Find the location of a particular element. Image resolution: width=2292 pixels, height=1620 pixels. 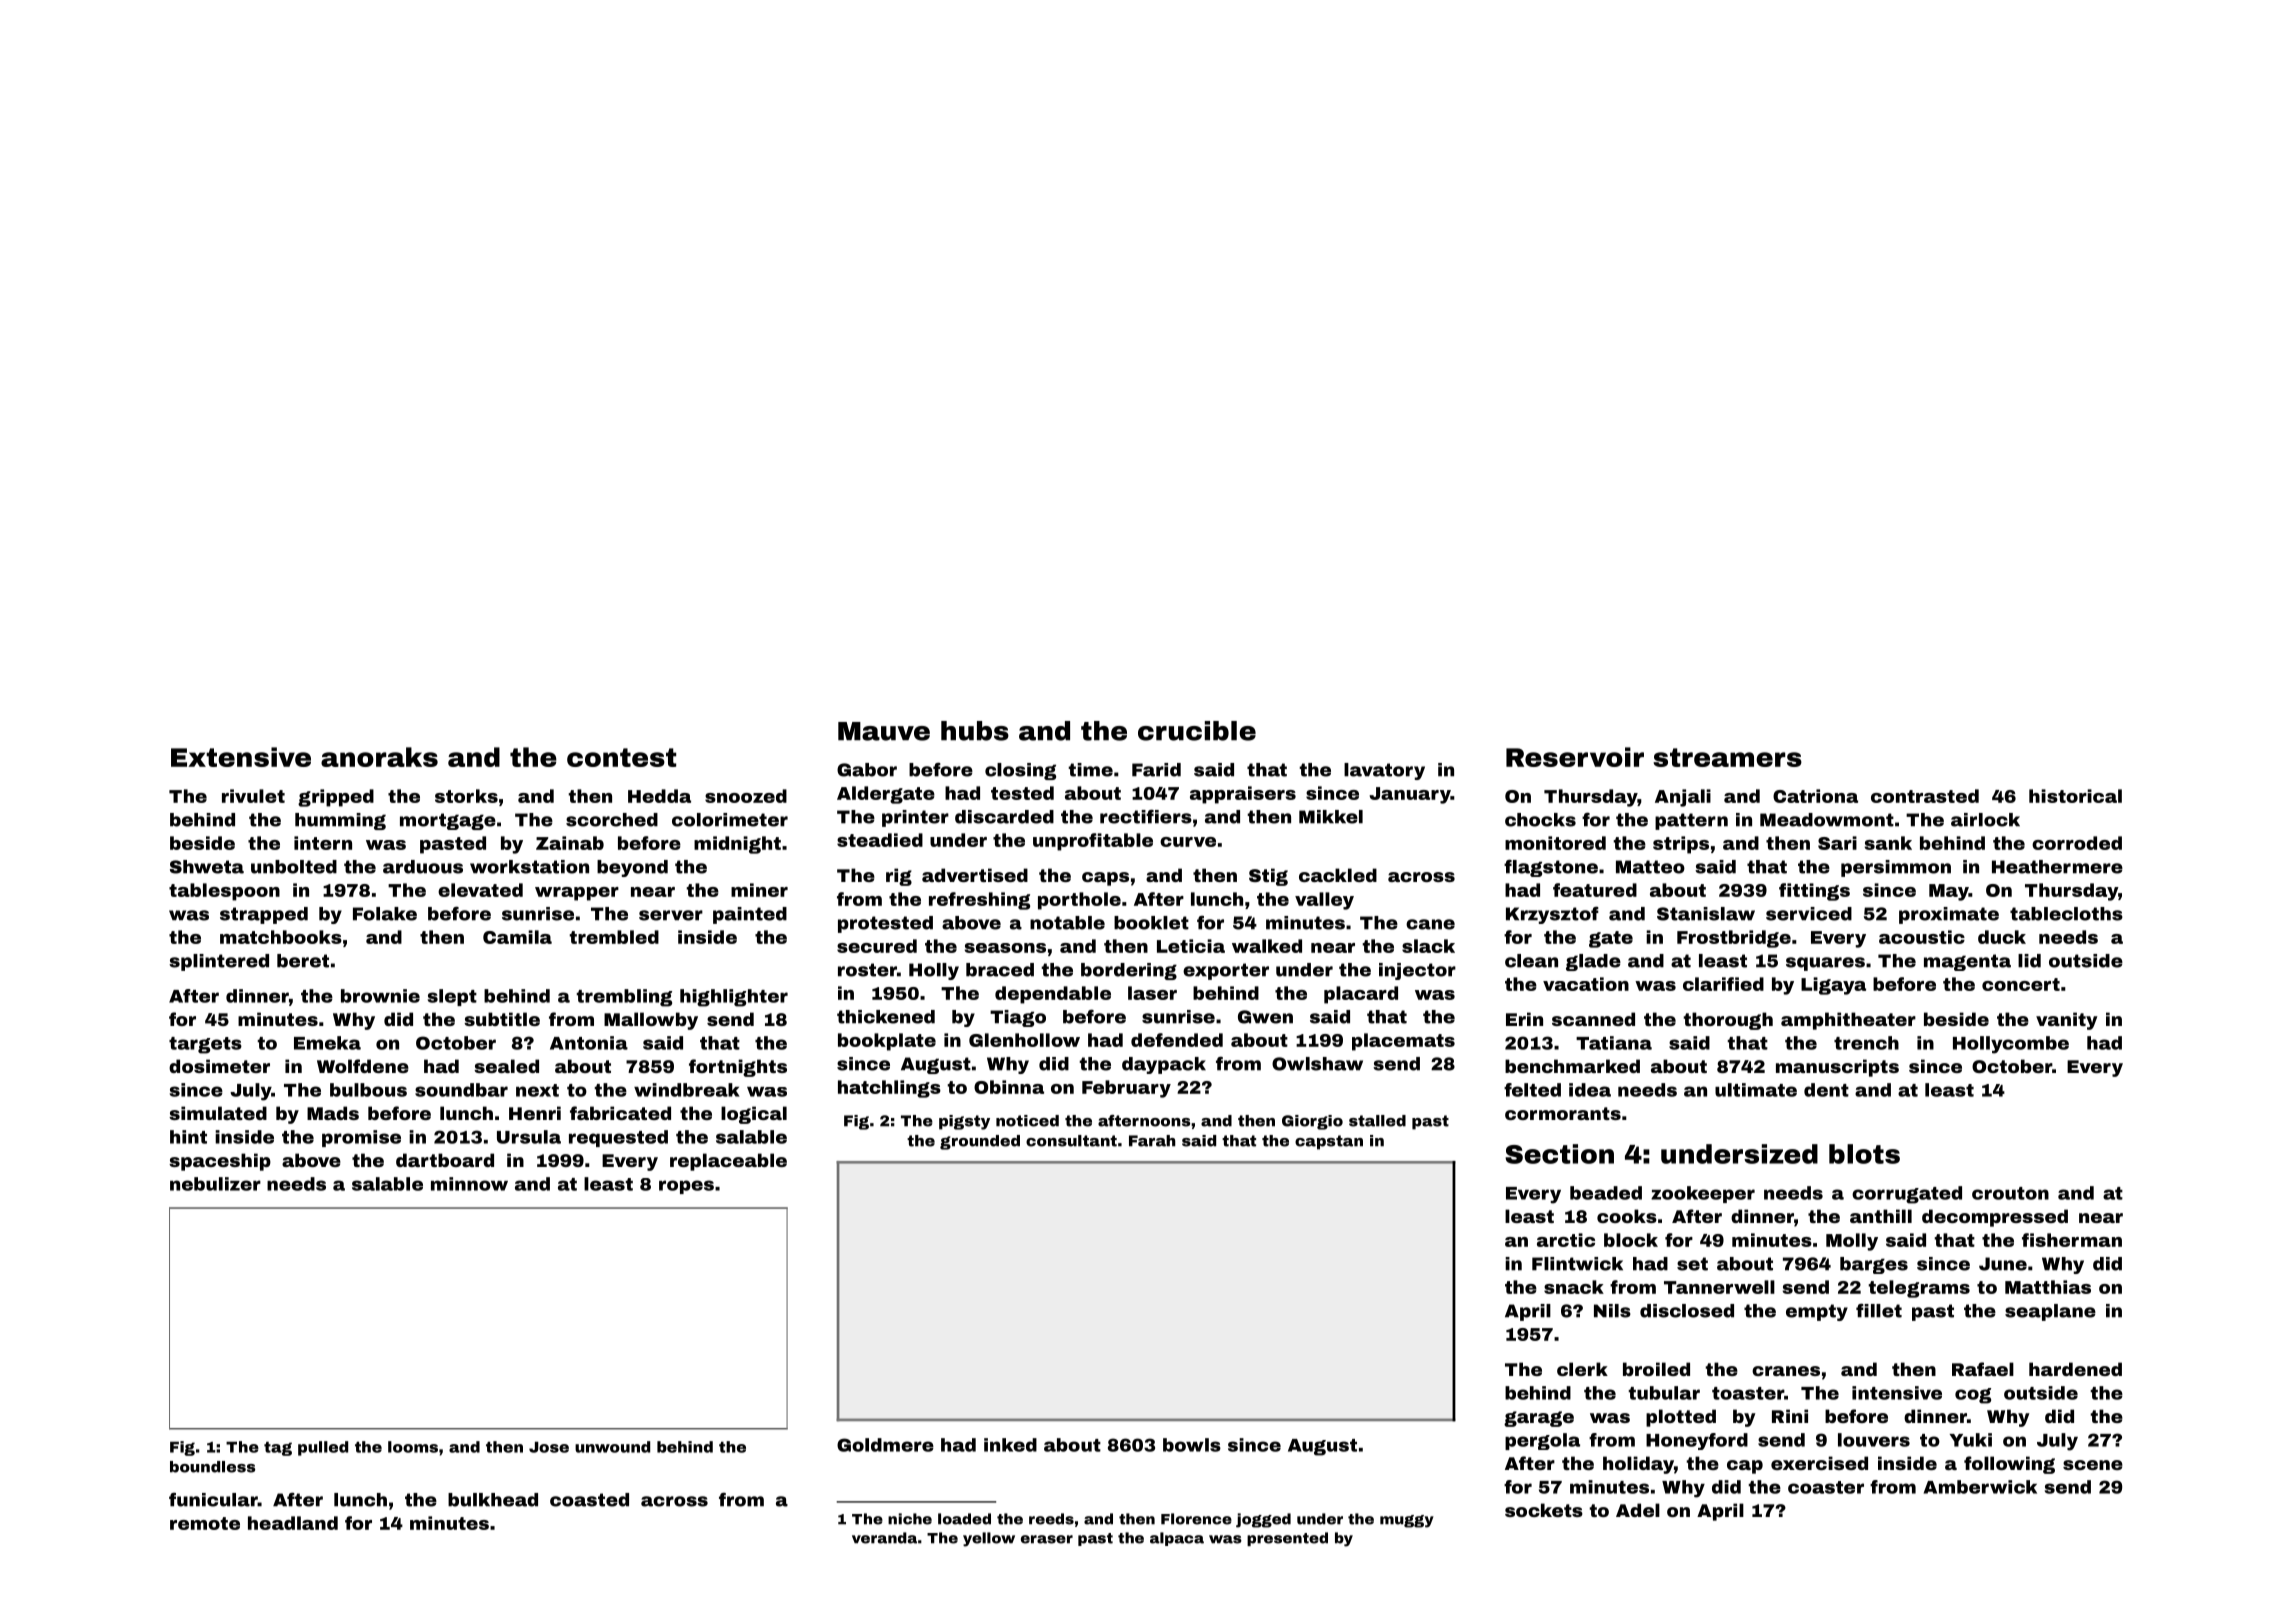

Reservoir is located at coordinates (1575, 757).
